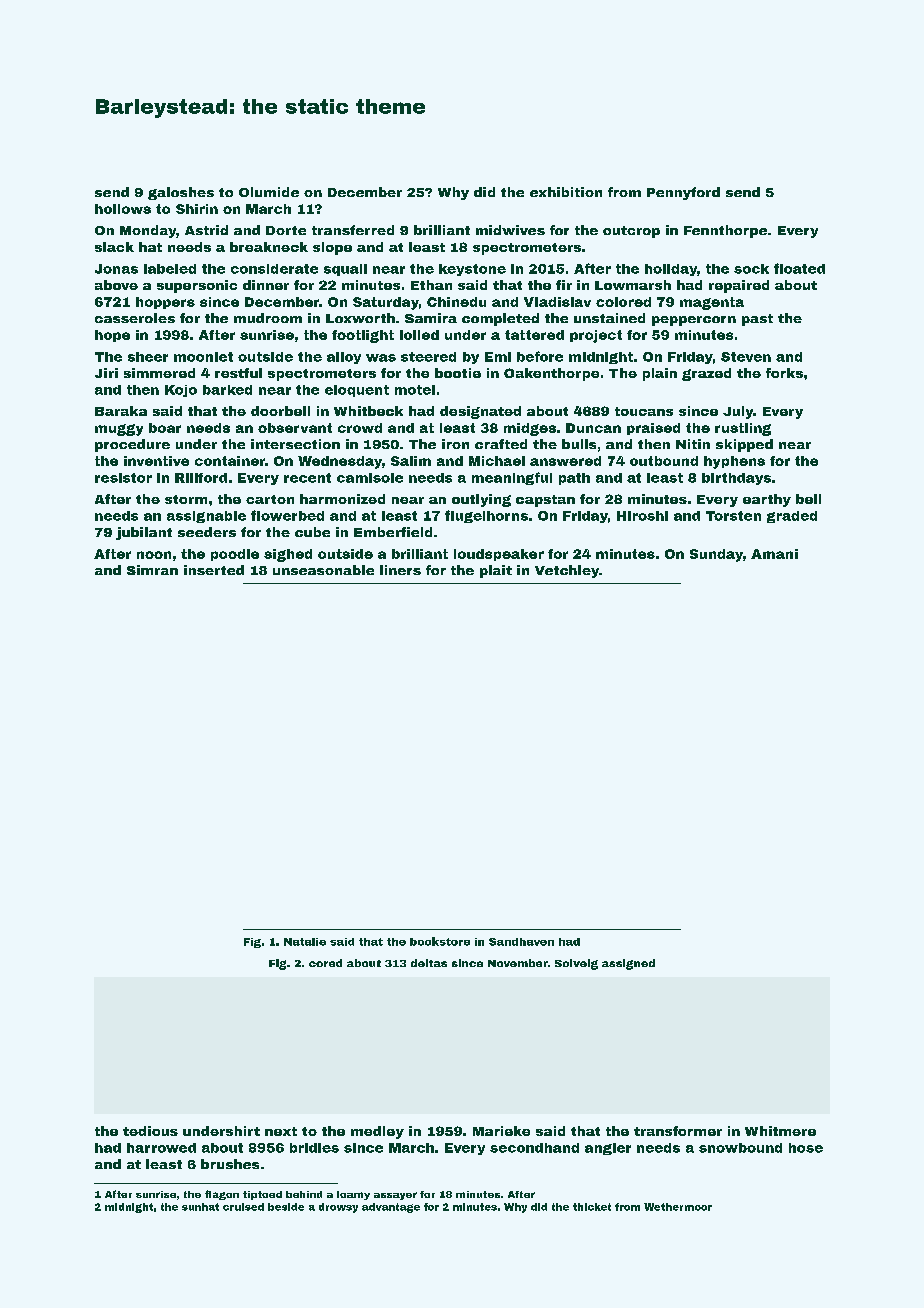 This page has width=924, height=1308. What do you see at coordinates (628, 964) in the page?
I see `assigned` at bounding box center [628, 964].
